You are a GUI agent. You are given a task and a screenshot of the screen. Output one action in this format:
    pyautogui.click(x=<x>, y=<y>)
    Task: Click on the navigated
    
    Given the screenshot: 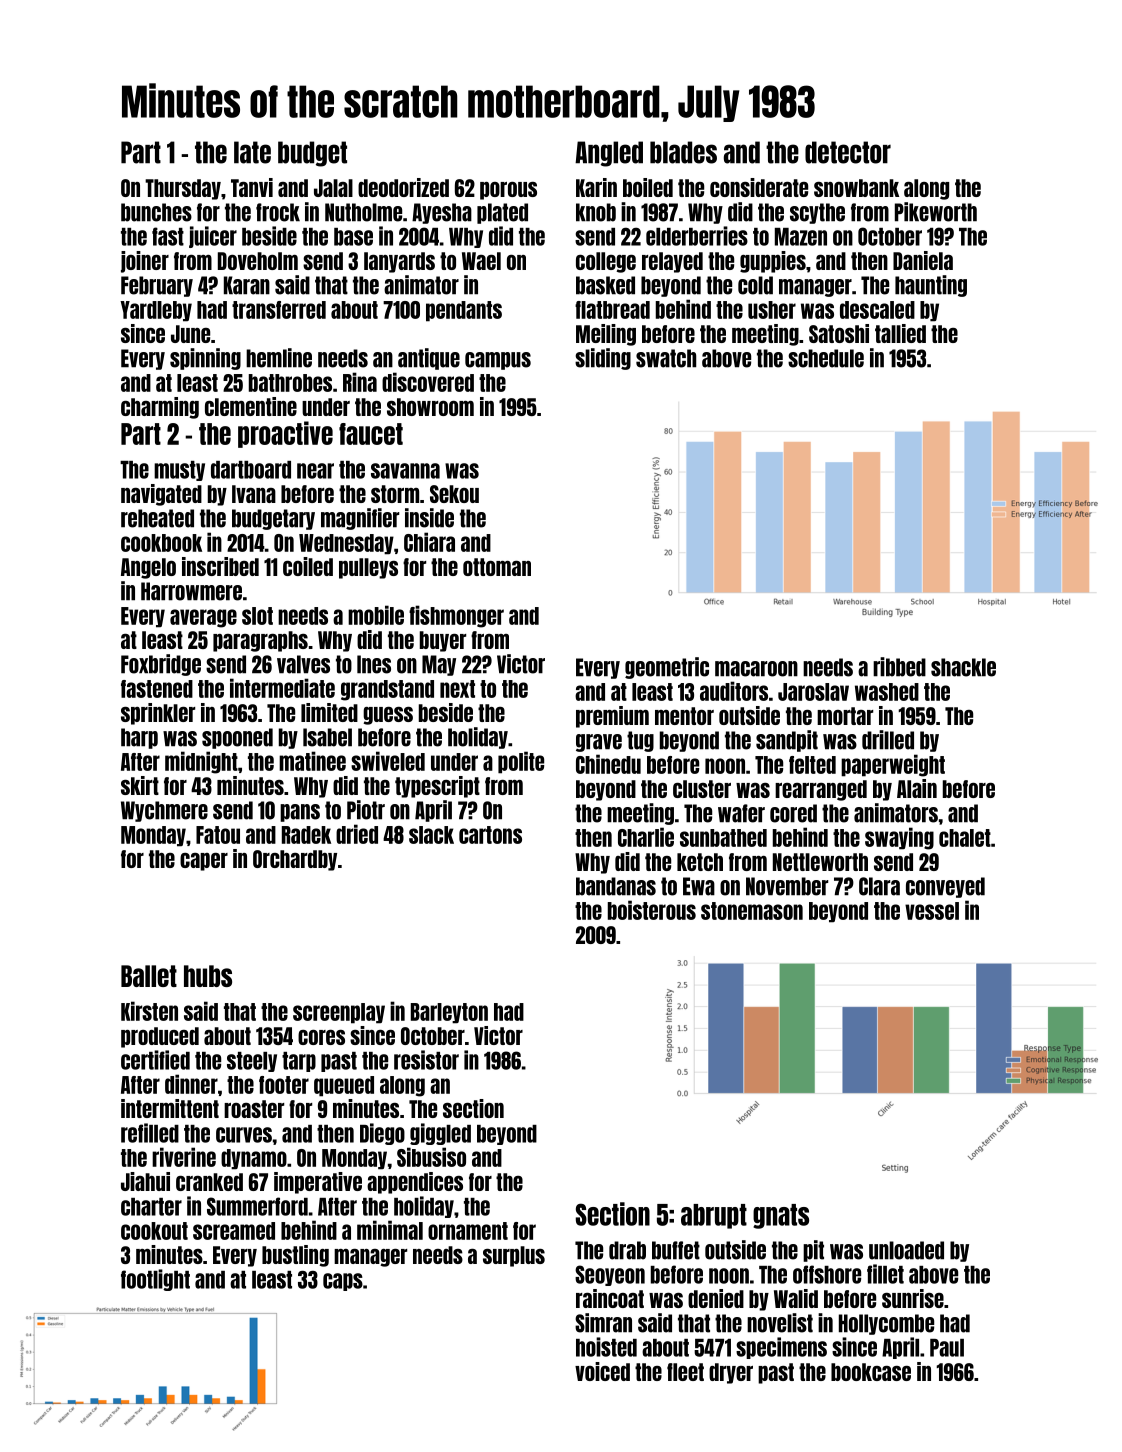 What is the action you would take?
    pyautogui.click(x=161, y=495)
